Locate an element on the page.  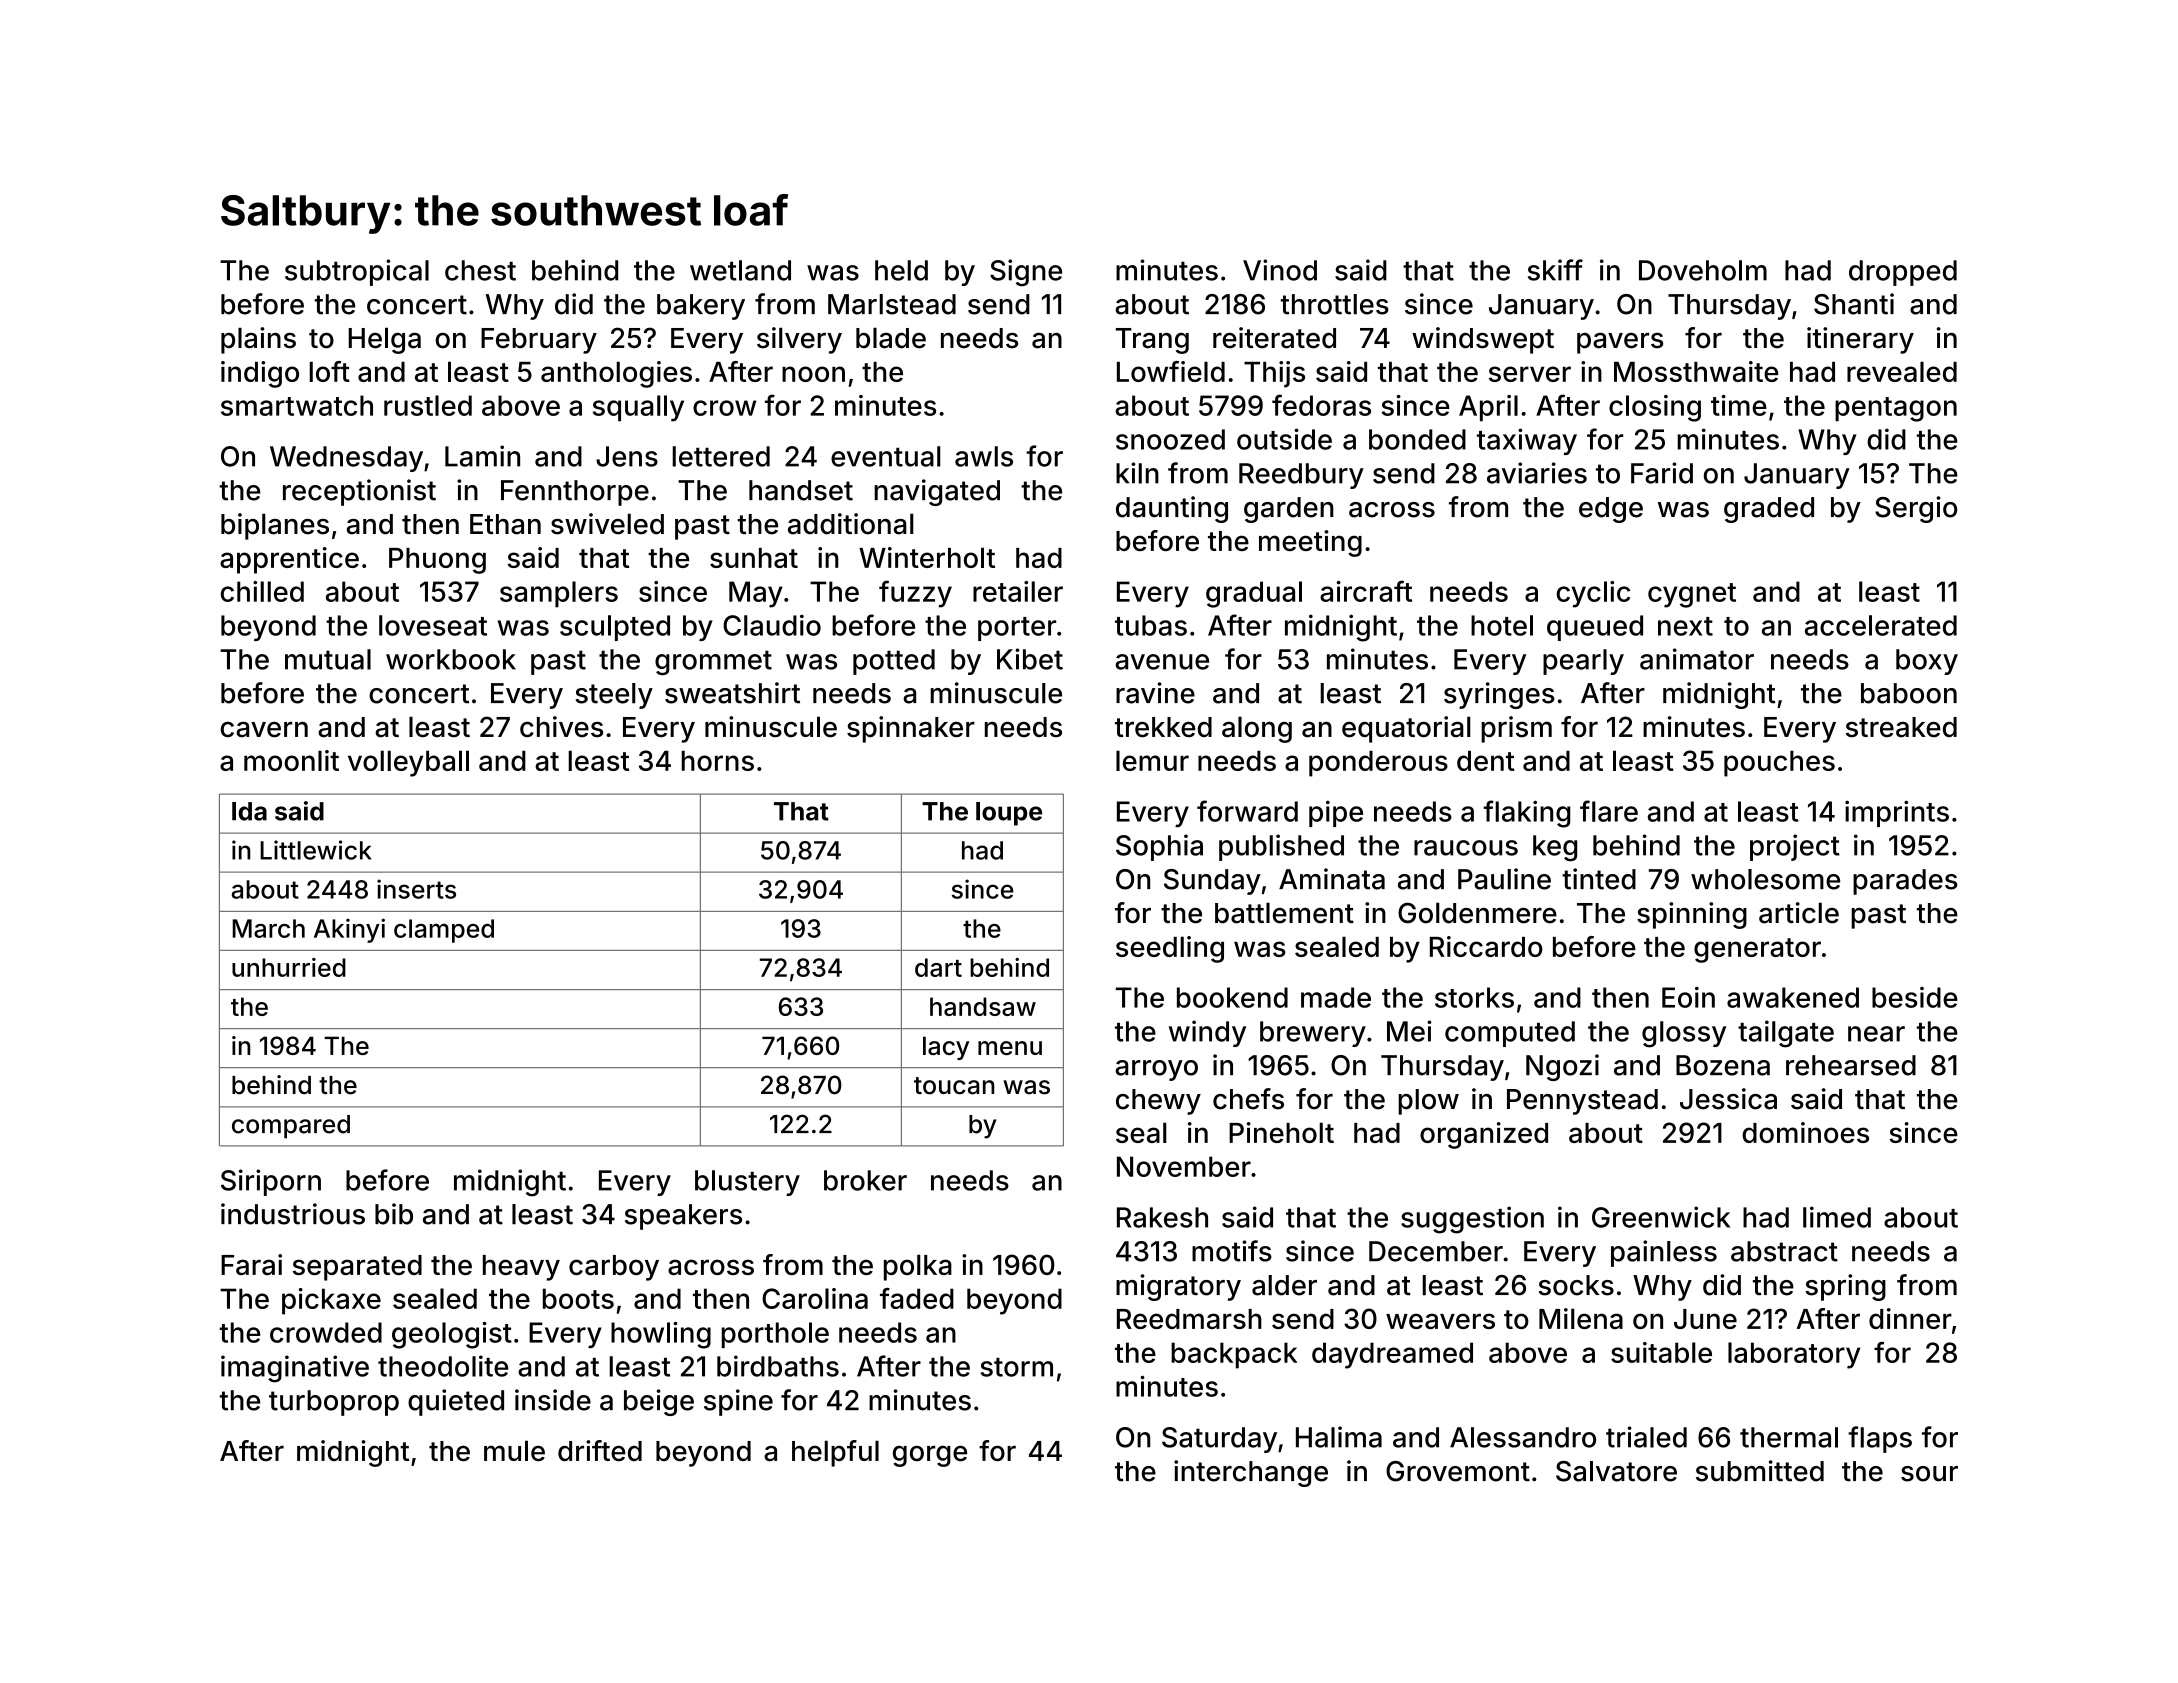
Lamin is located at coordinates (482, 456).
